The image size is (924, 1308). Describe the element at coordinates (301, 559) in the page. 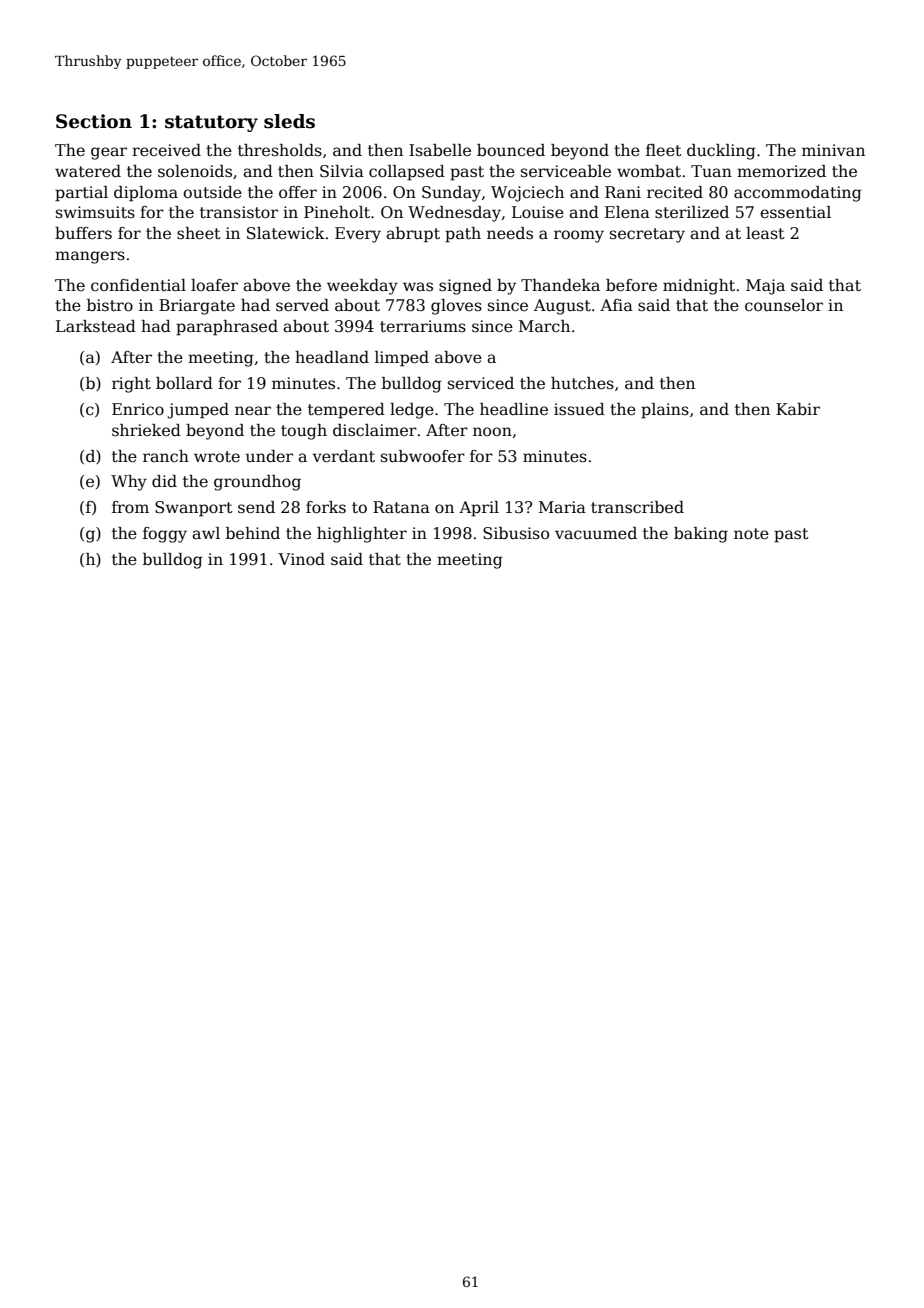

I see `Vinod` at that location.
